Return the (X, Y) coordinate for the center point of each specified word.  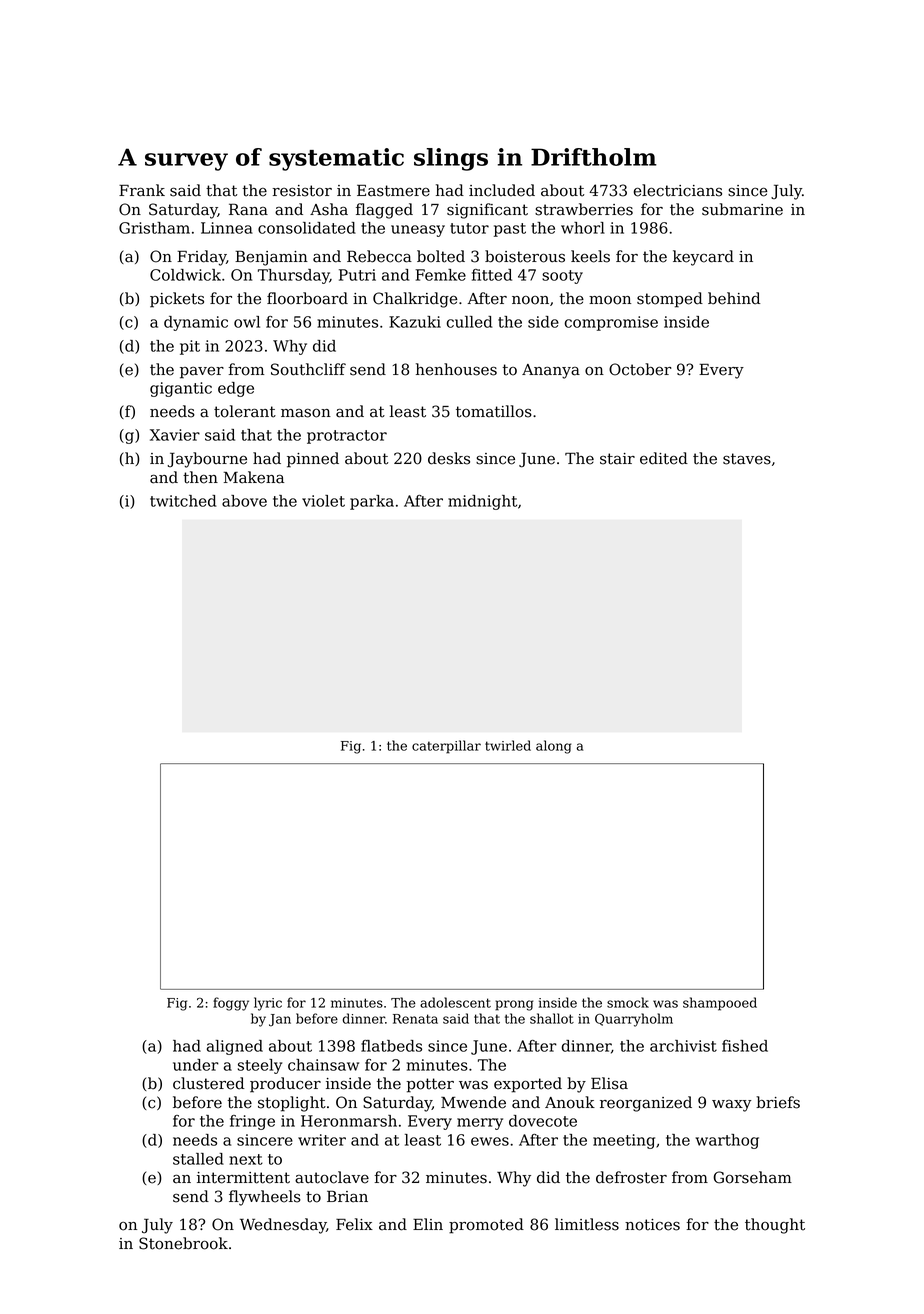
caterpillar (446, 747)
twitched (183, 501)
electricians (678, 190)
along (553, 747)
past (510, 230)
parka (372, 502)
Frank (142, 190)
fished (745, 1046)
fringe (252, 1122)
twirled (508, 745)
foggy (231, 1004)
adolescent (455, 1002)
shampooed (720, 1004)
